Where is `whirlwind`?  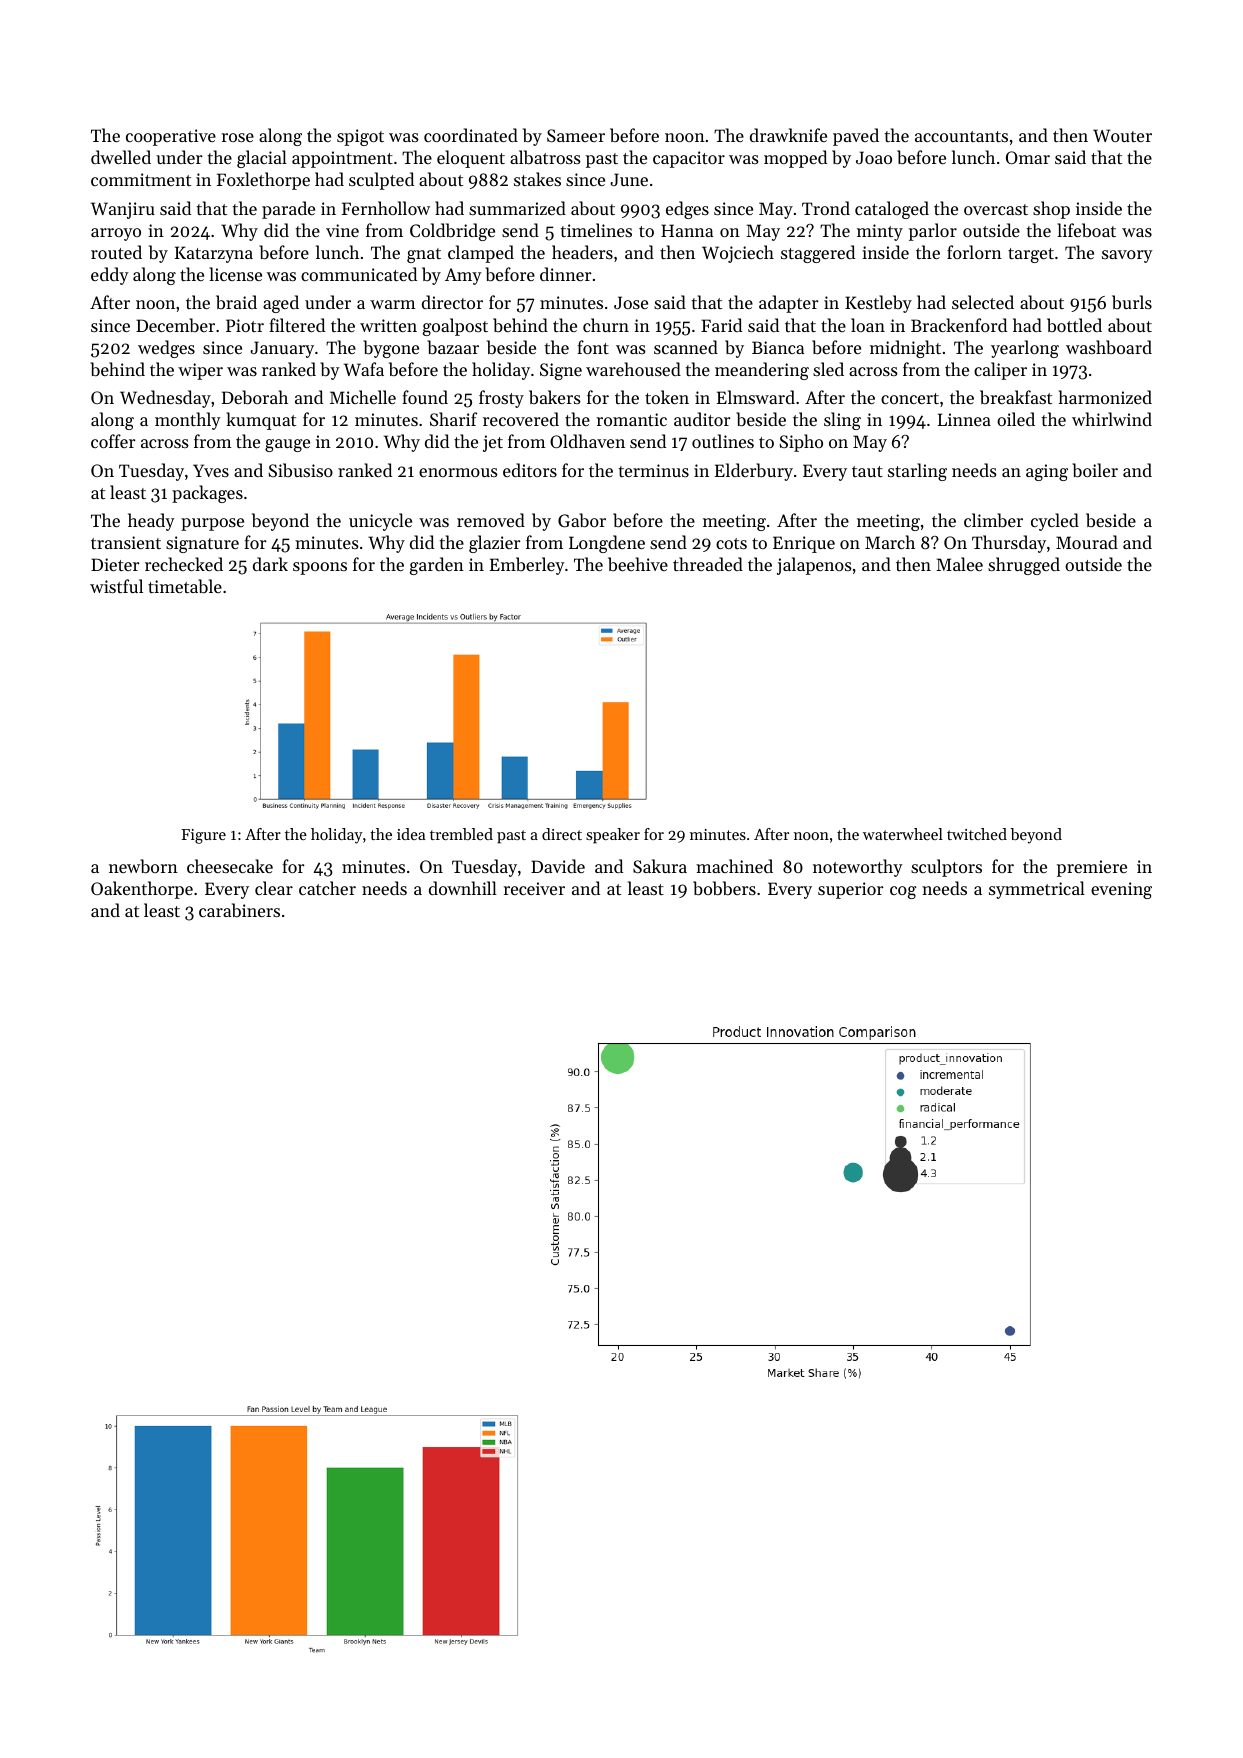
whirlwind is located at coordinates (1112, 419).
